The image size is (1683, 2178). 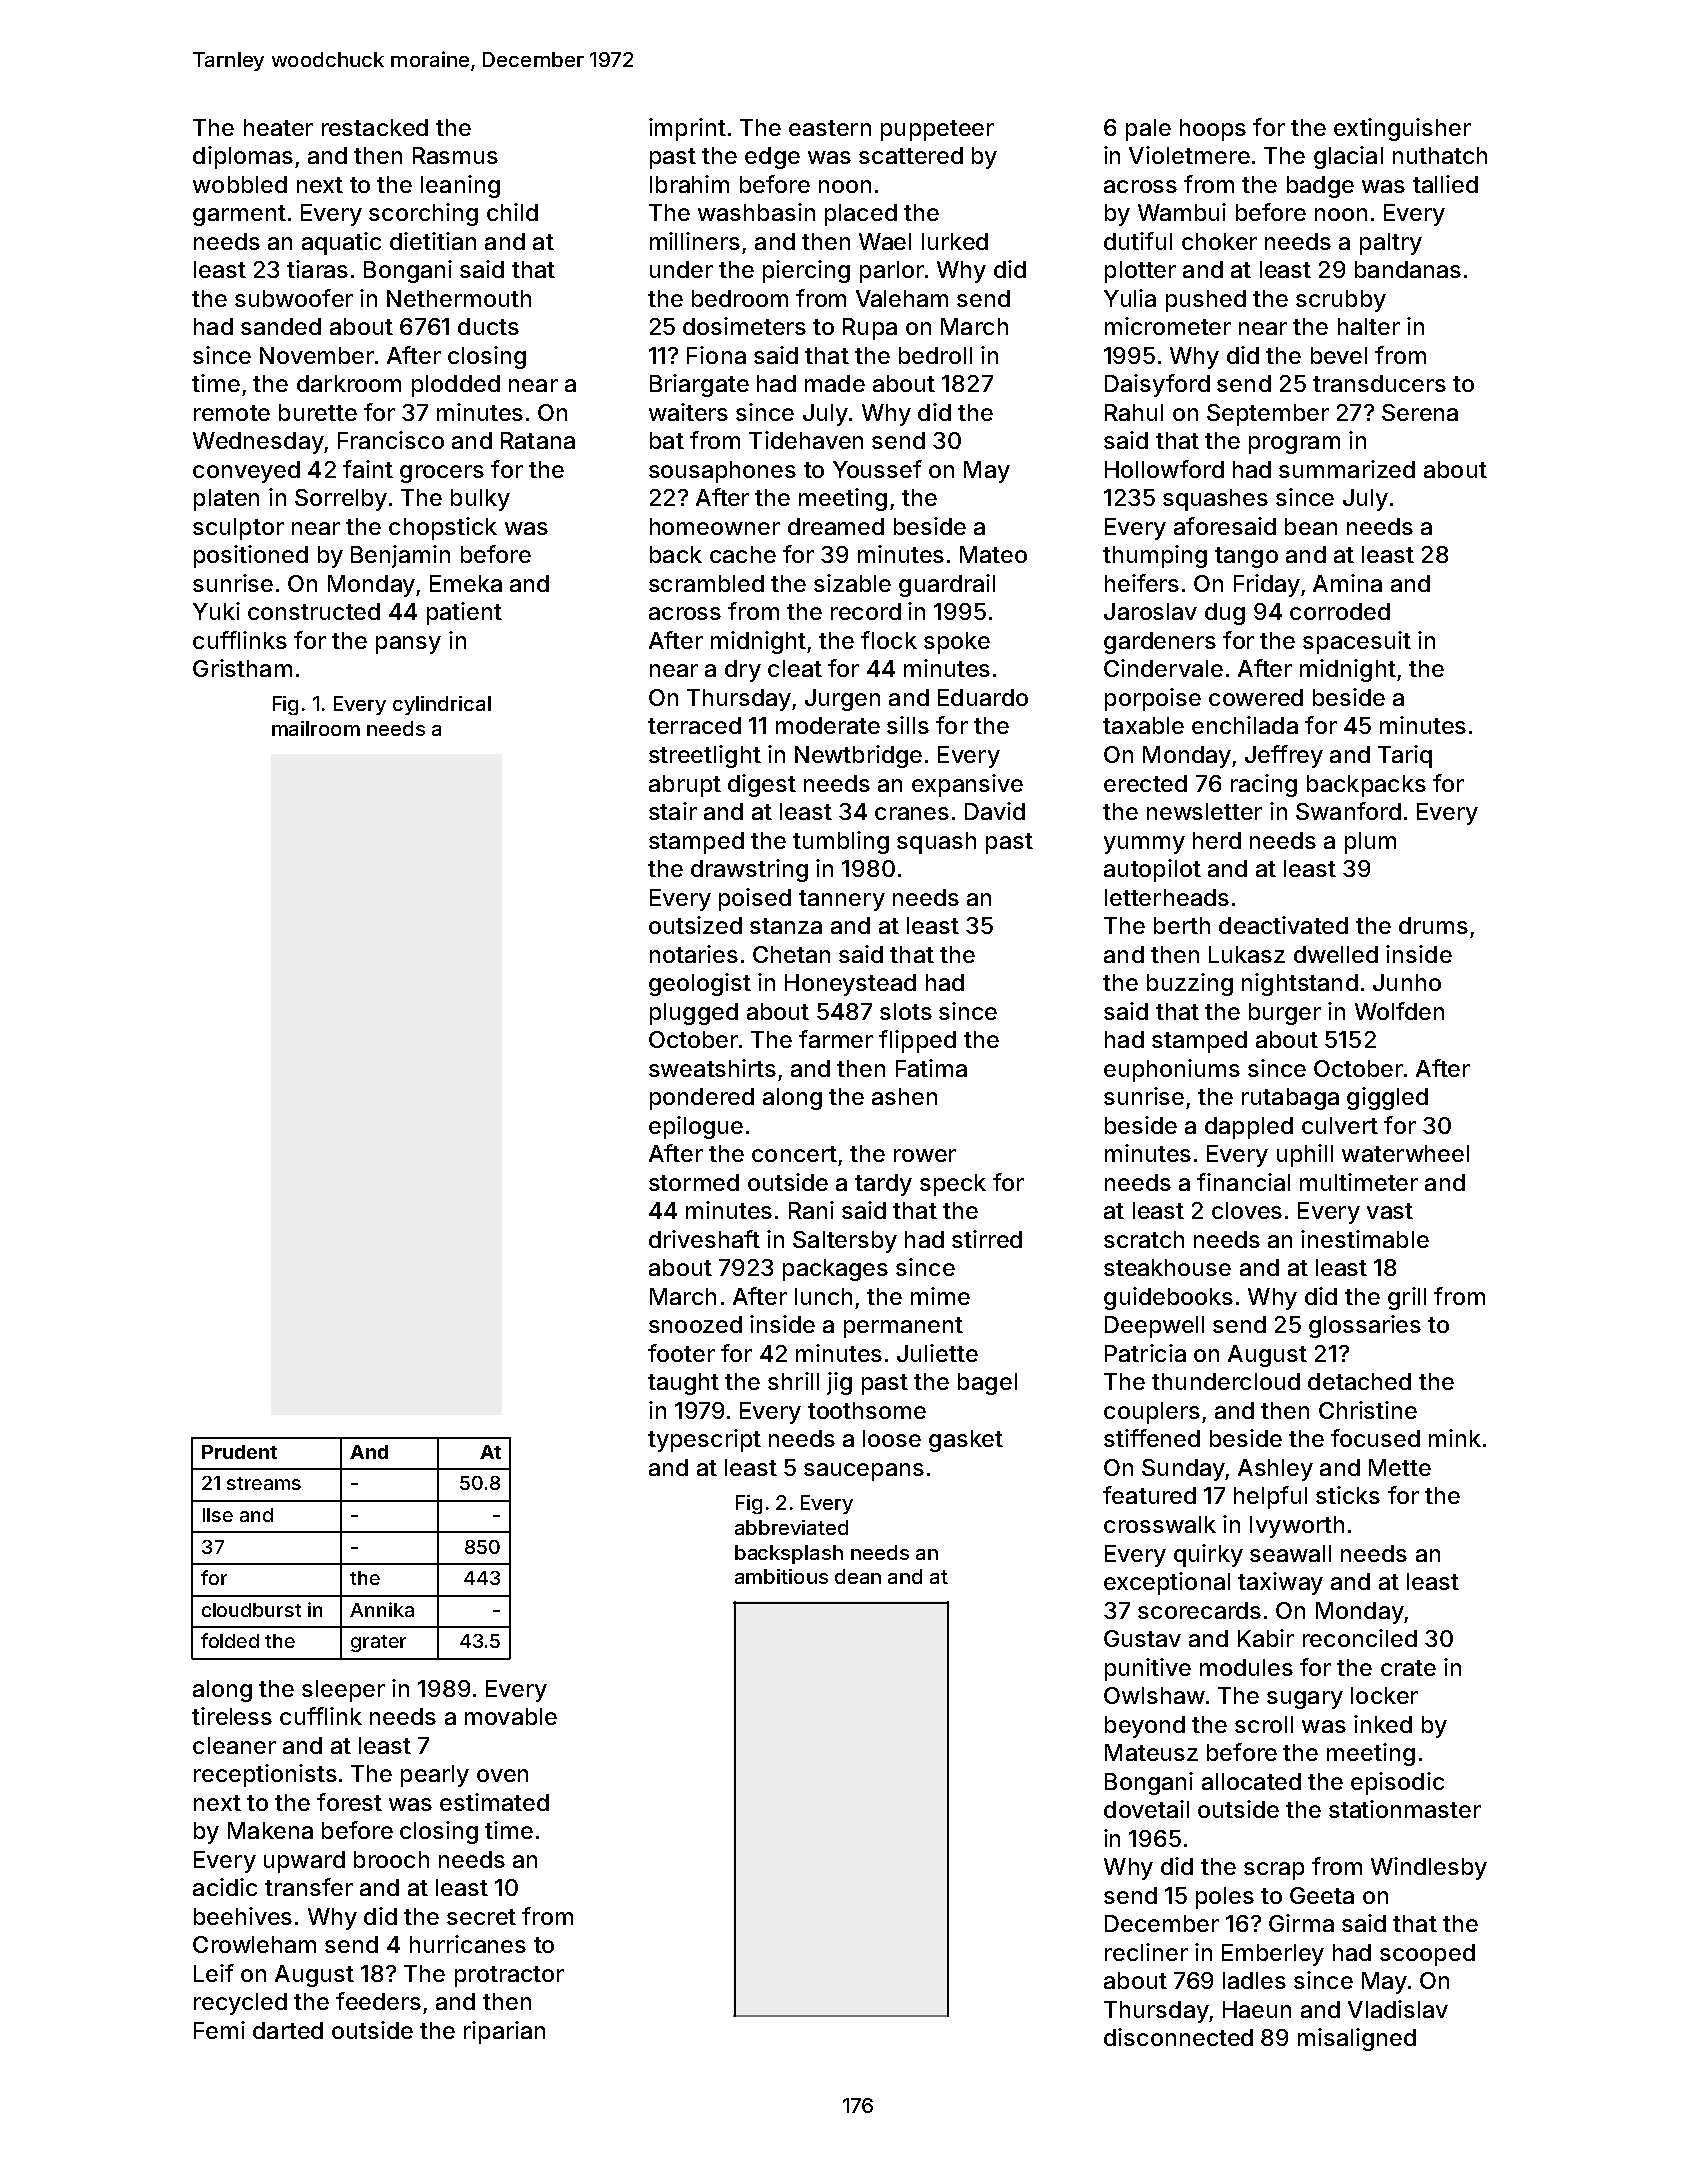 I want to click on plodded, so click(x=456, y=386).
